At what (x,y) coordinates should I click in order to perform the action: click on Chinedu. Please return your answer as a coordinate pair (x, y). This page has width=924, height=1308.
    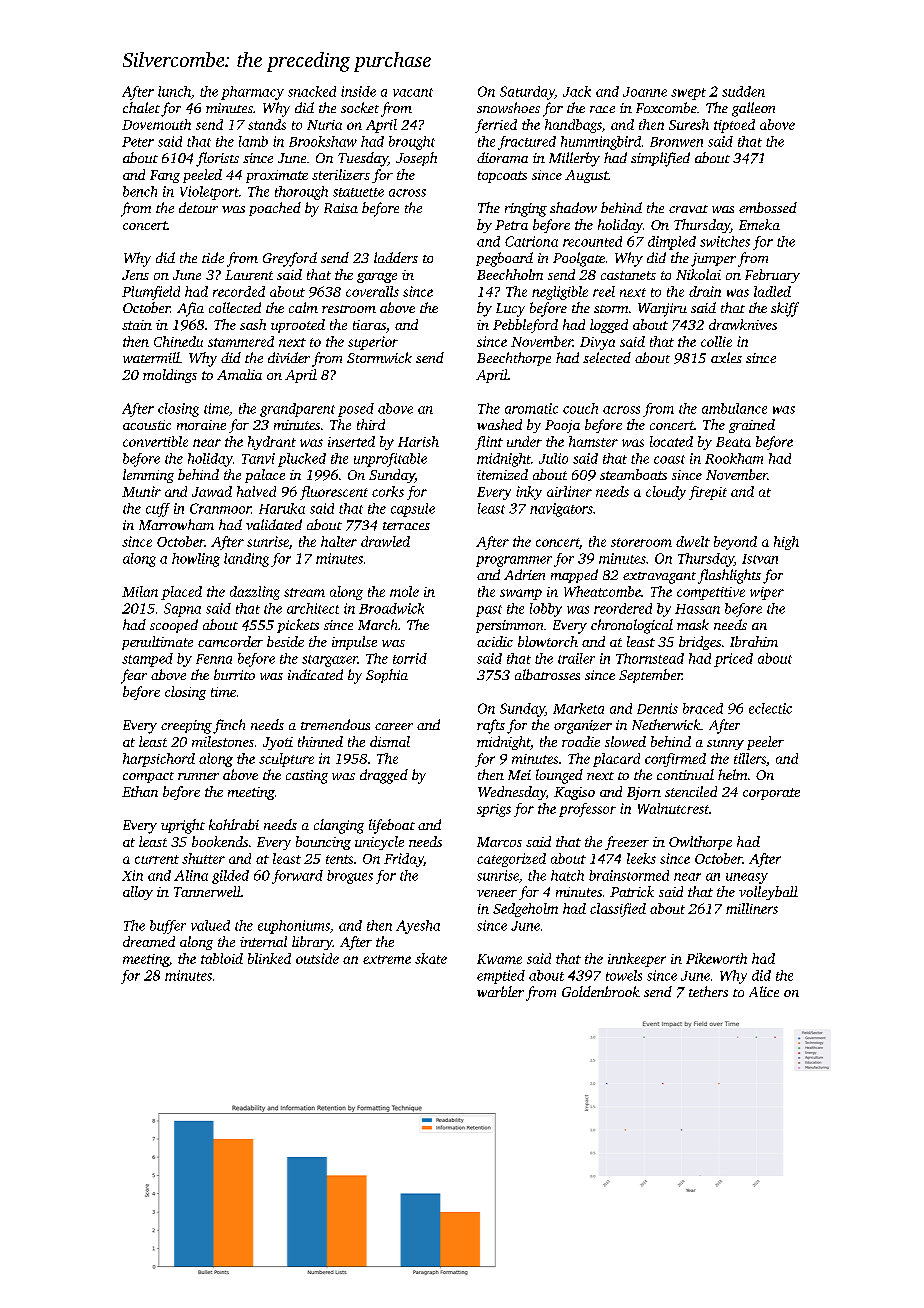
    Looking at the image, I should click on (178, 341).
